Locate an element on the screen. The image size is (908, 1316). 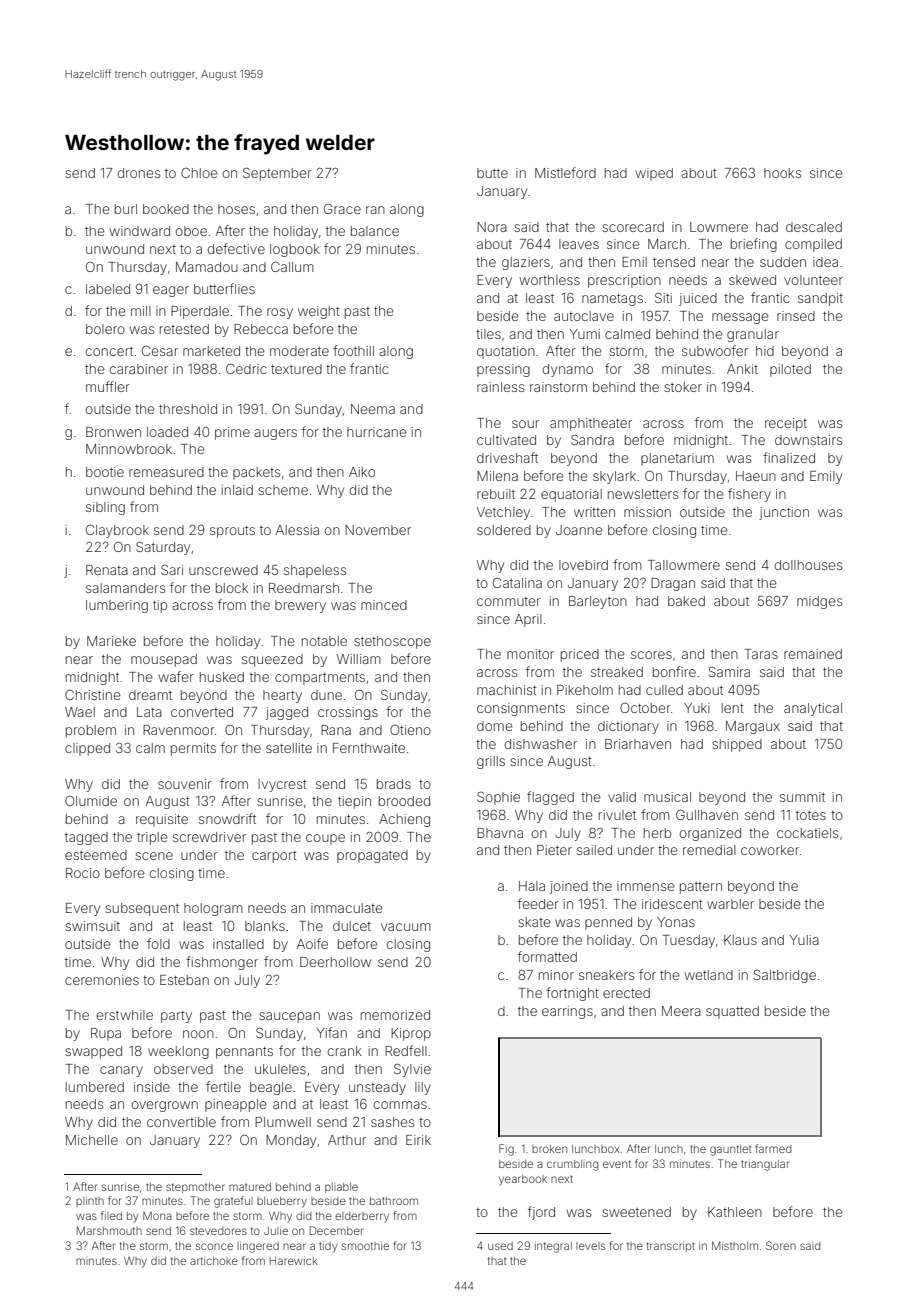
Christine is located at coordinates (93, 695).
